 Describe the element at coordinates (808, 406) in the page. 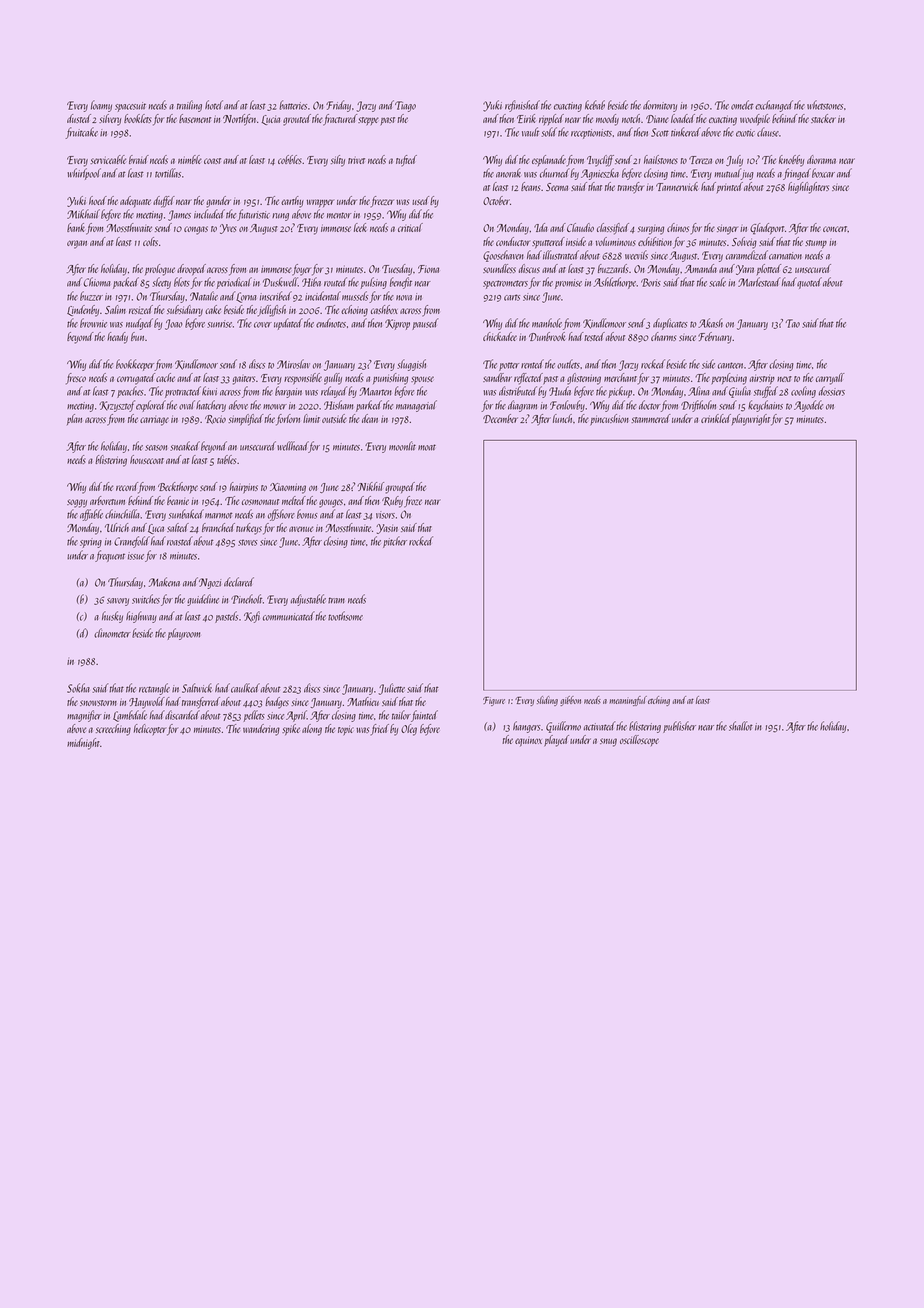

I see `Ayodele` at that location.
